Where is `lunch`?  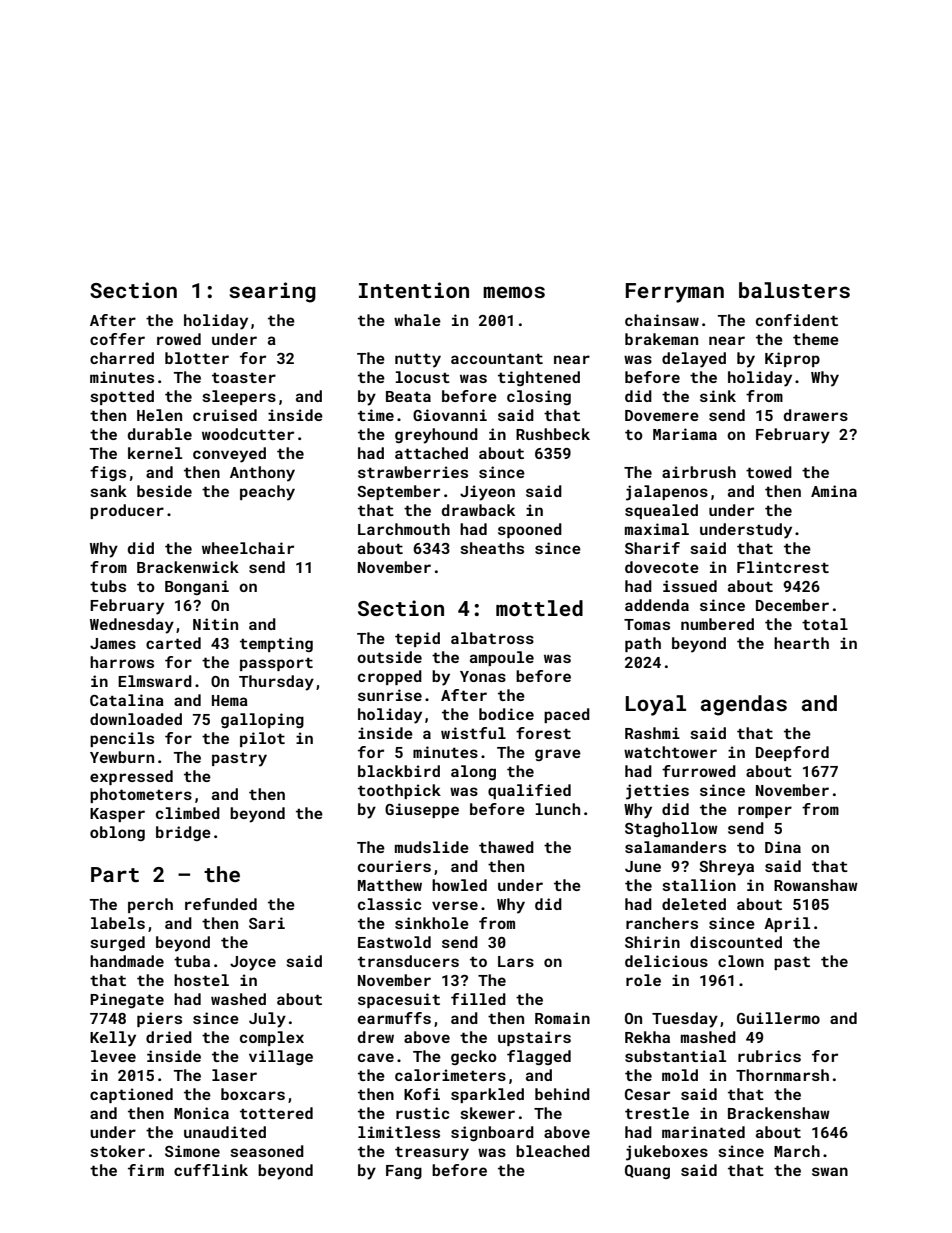
lunch is located at coordinates (557, 809).
